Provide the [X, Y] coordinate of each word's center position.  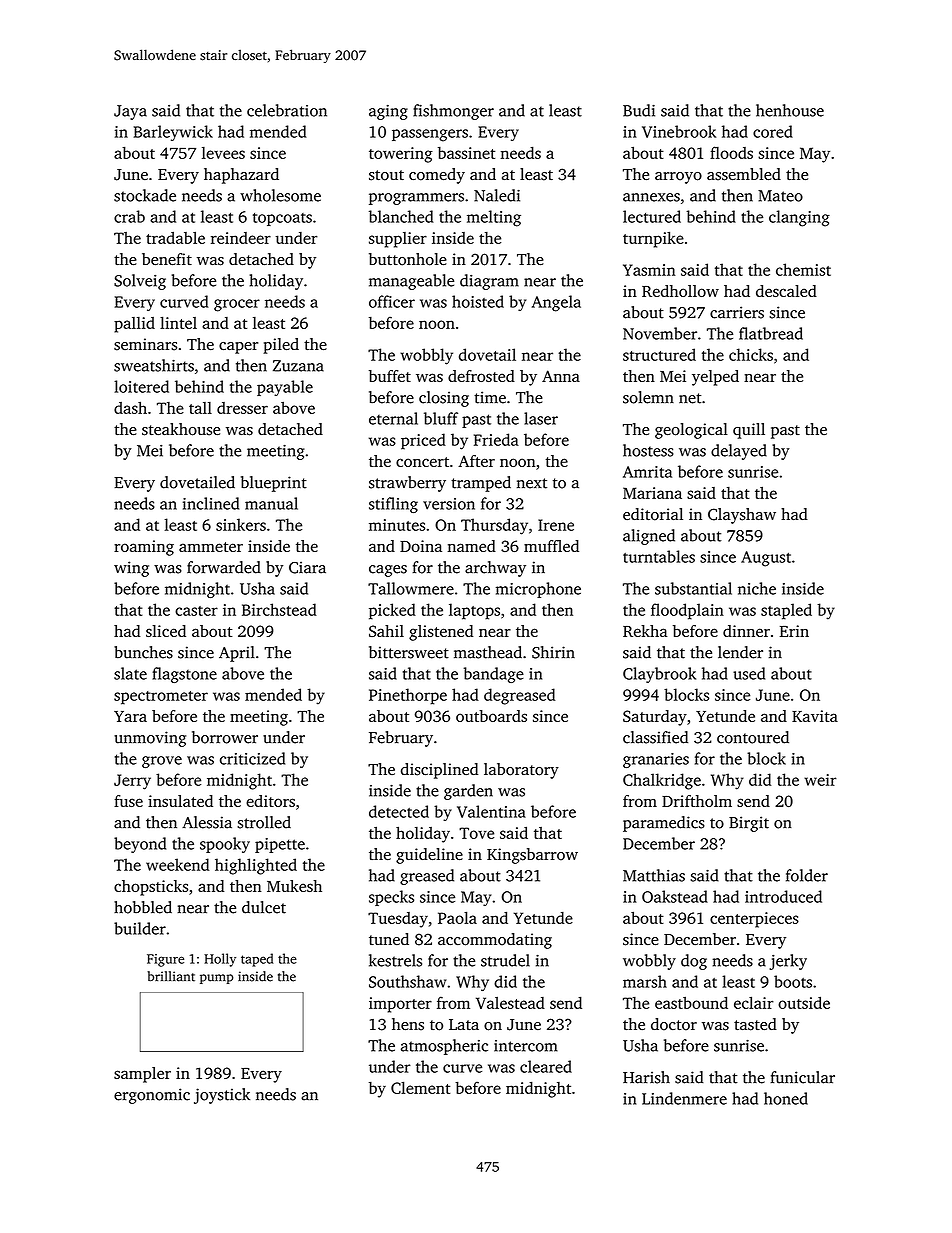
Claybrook [659, 675]
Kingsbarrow [532, 856]
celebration [287, 110]
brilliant [171, 976]
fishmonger [453, 112]
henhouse [790, 110]
